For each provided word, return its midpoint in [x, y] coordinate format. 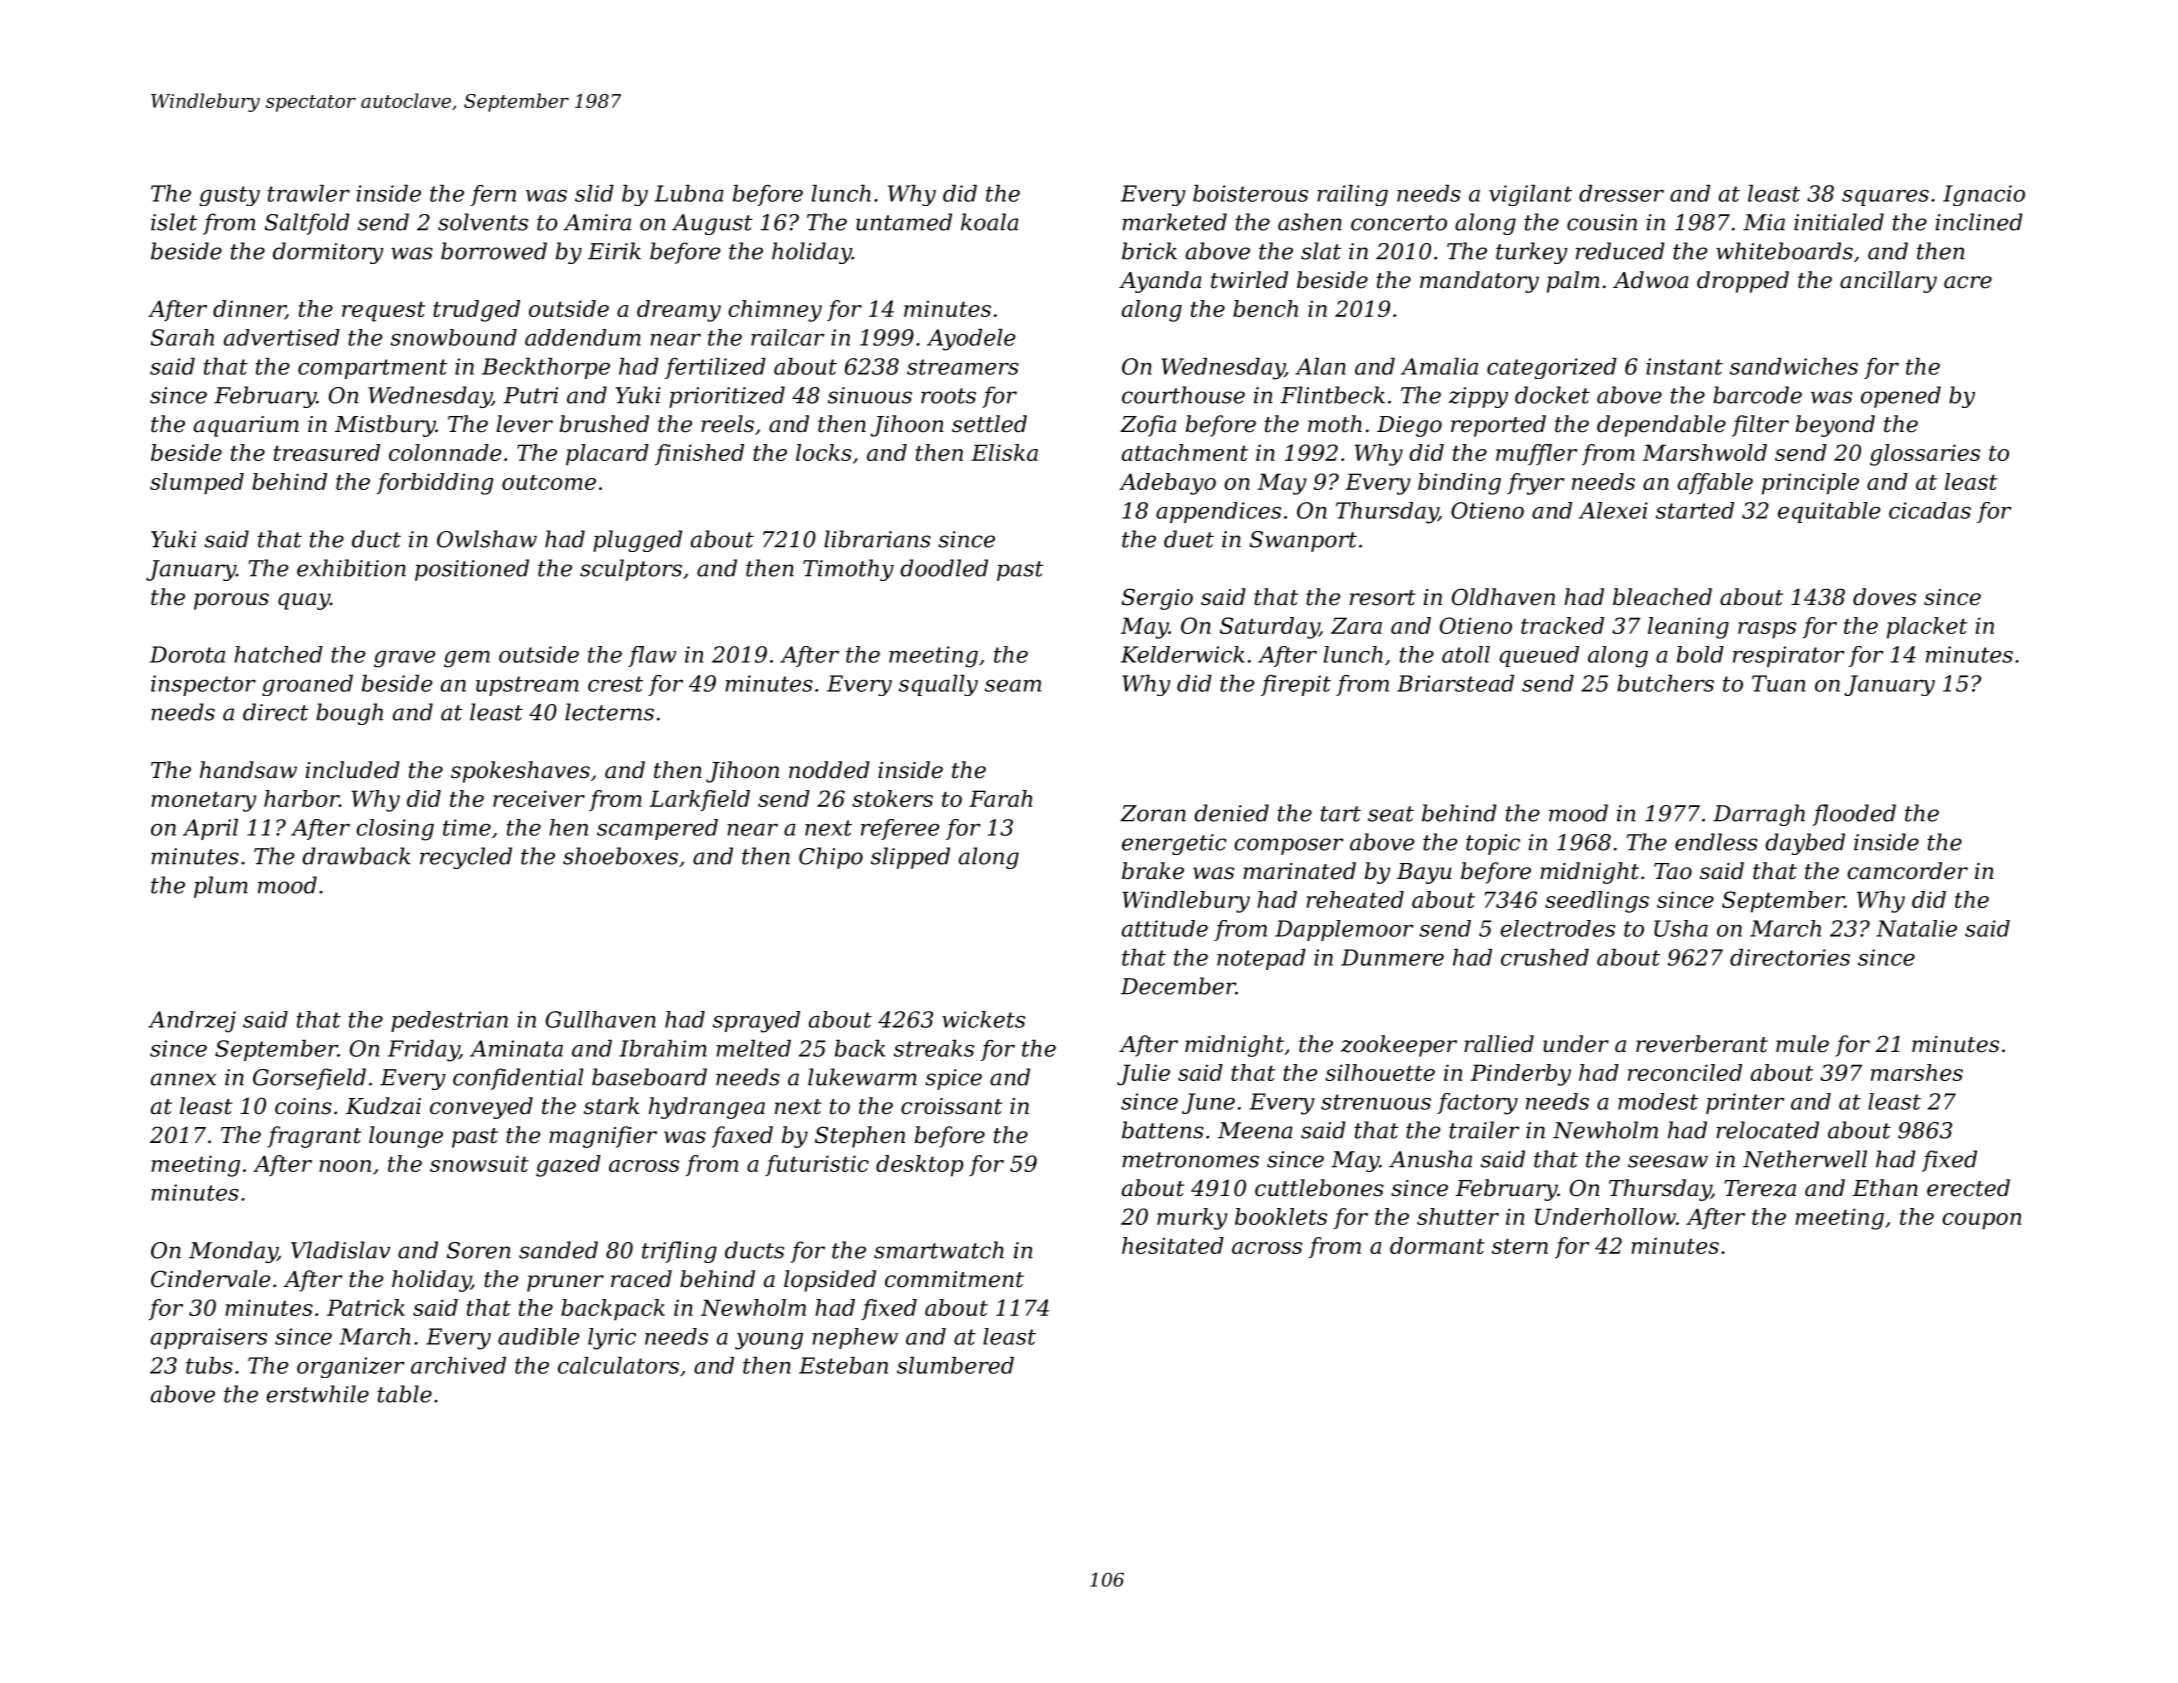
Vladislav [340, 1250]
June [1208, 1103]
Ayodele [971, 340]
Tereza [1760, 1188]
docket [1552, 395]
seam [1013, 686]
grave [404, 659]
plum [221, 887]
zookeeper [1399, 1046]
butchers [1665, 683]
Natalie [1916, 928]
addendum [583, 337]
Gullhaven [601, 1019]
